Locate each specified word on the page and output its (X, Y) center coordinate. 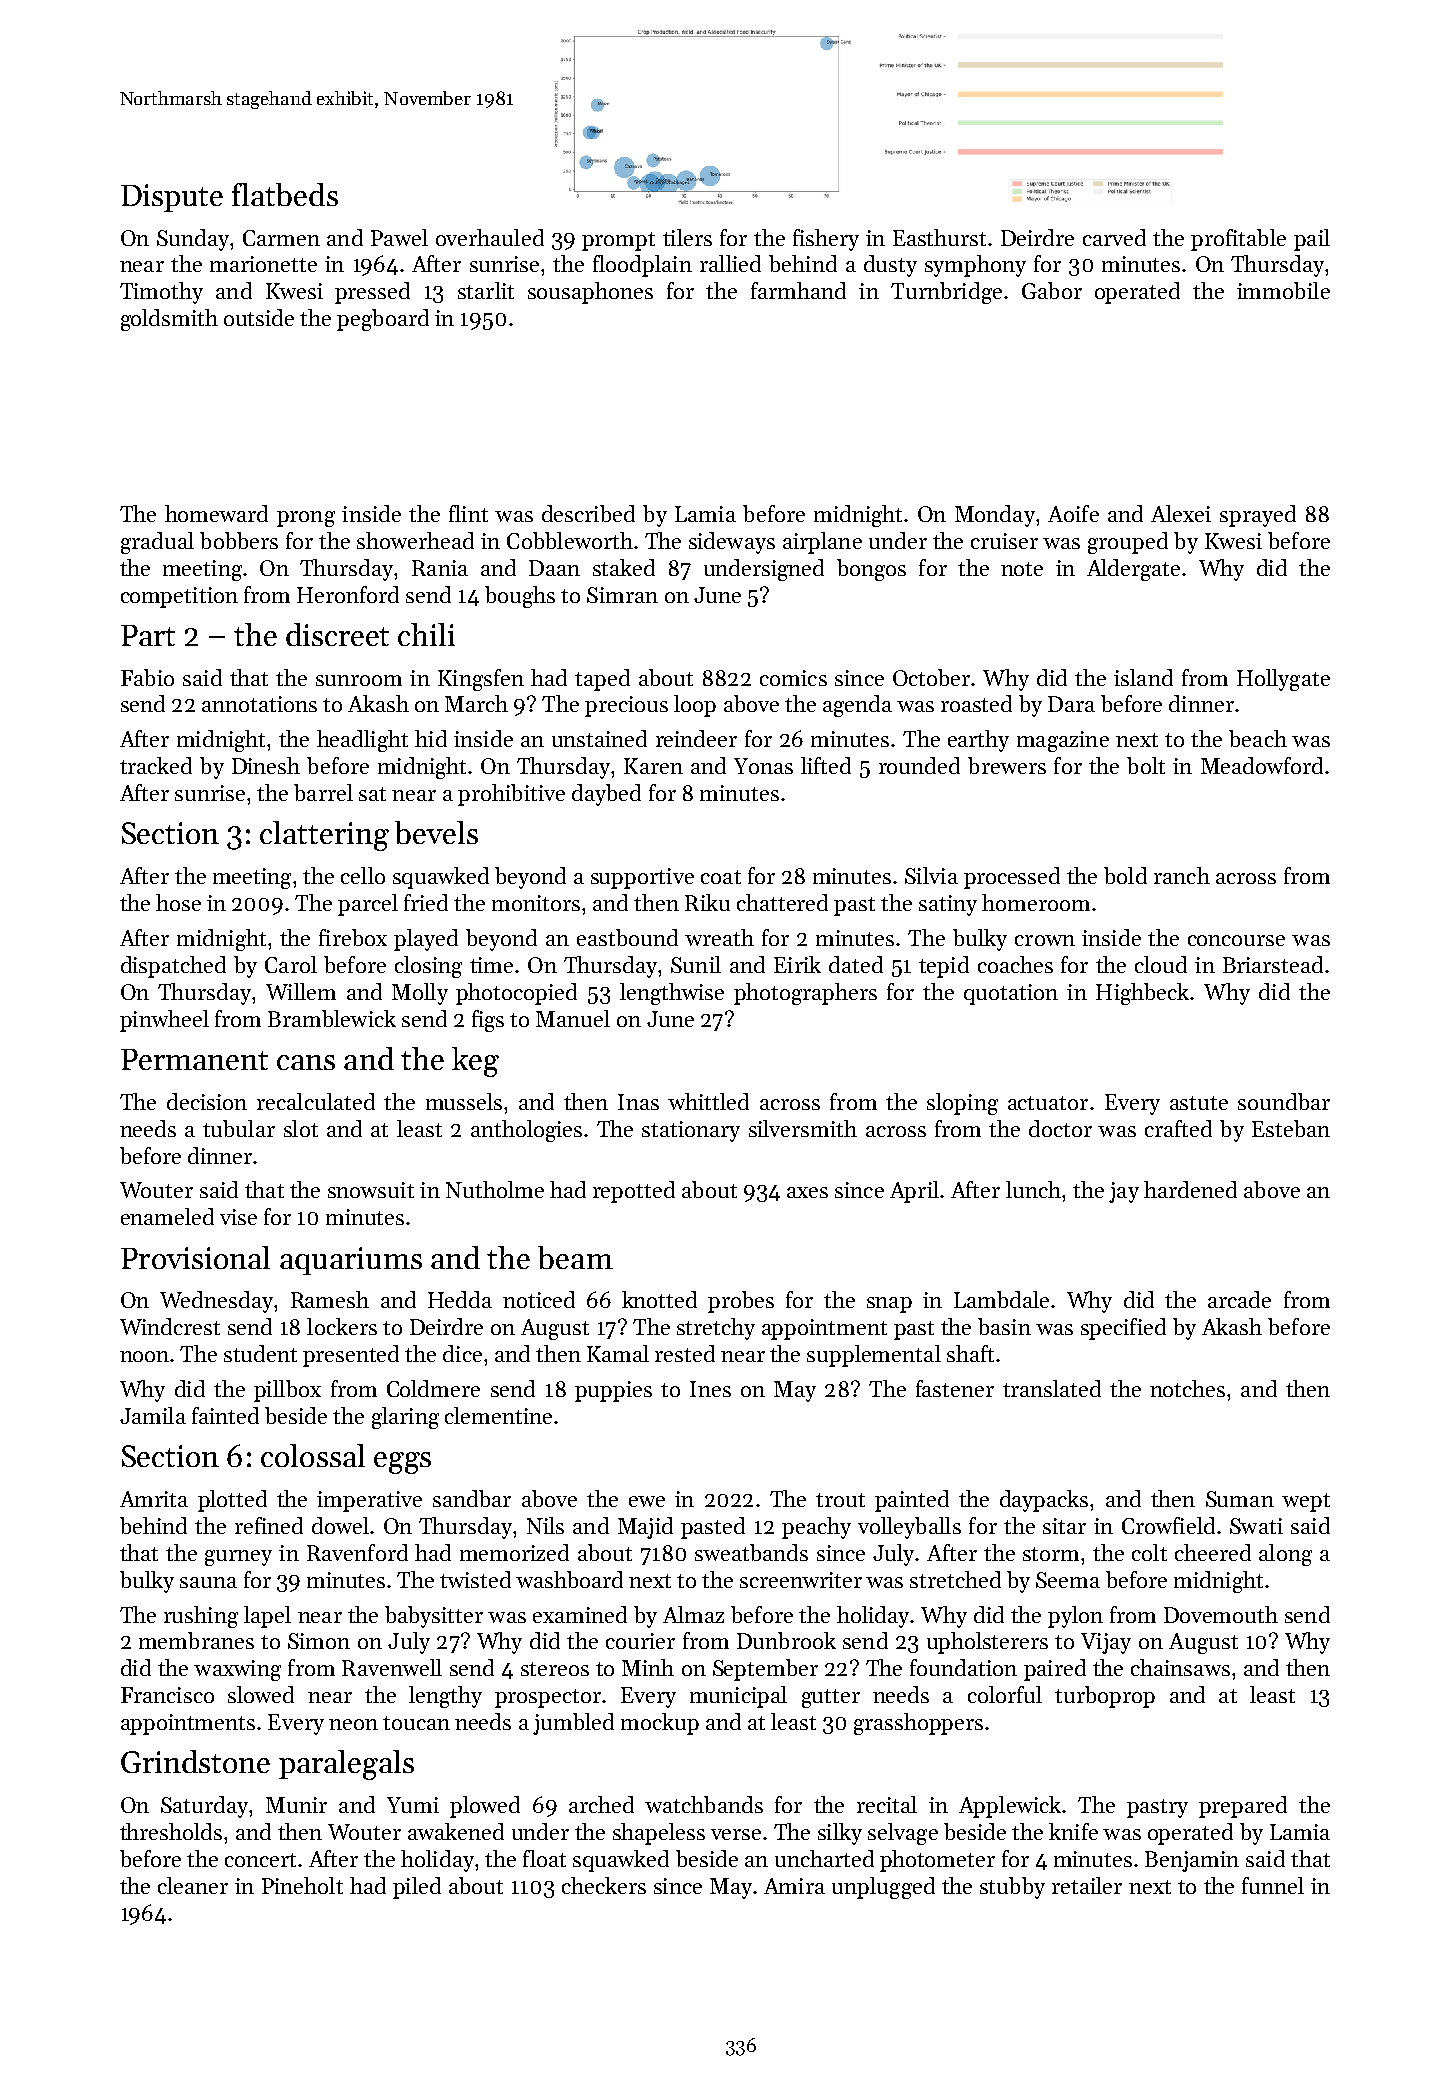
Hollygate (1283, 680)
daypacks (1044, 1501)
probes (741, 1302)
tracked (156, 765)
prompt (618, 241)
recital (887, 1804)
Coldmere (433, 1388)
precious (626, 706)
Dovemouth (1221, 1614)
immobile (1283, 290)
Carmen (281, 238)
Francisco (167, 1695)
